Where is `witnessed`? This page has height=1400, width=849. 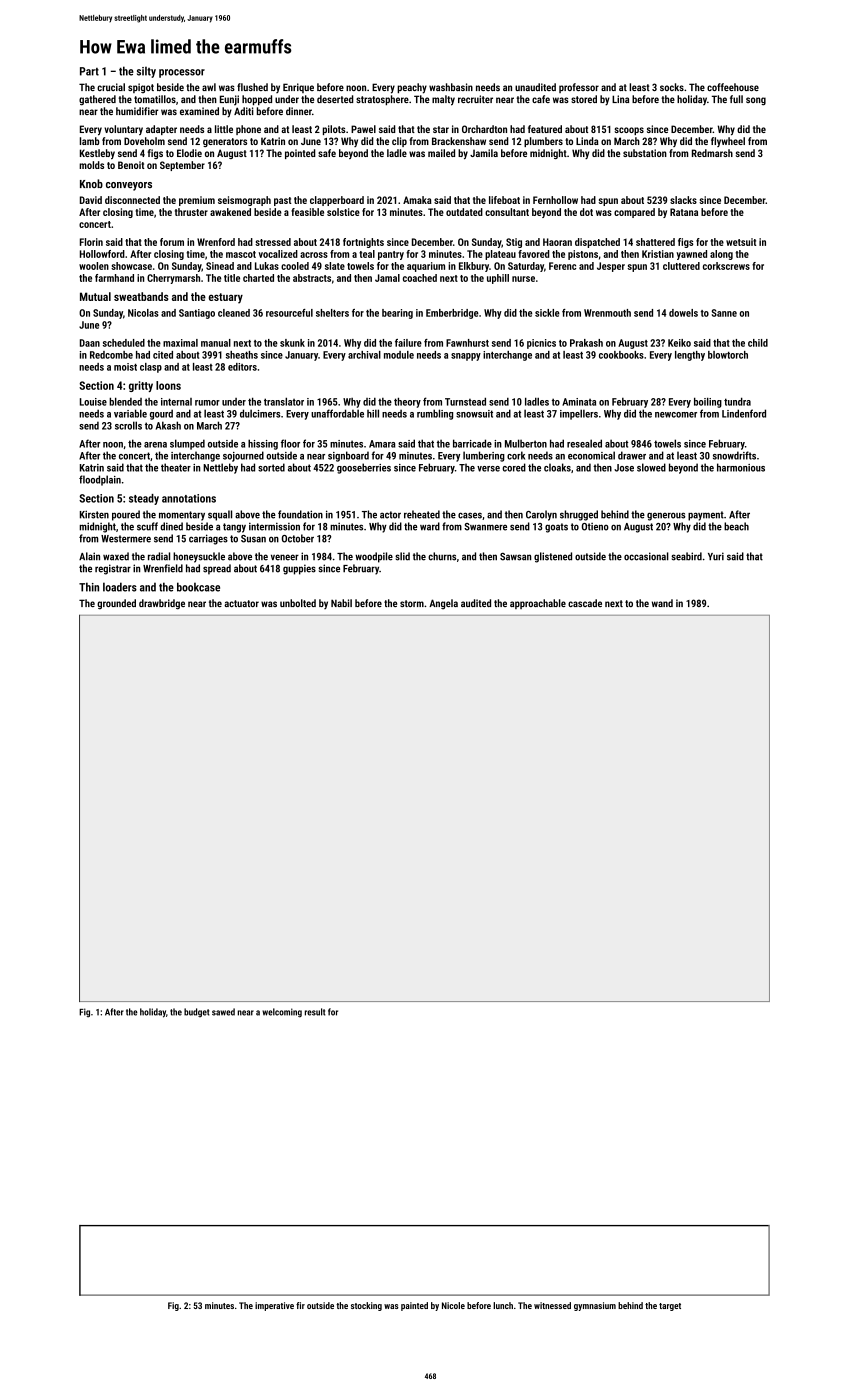 witnessed is located at coordinates (552, 1305).
